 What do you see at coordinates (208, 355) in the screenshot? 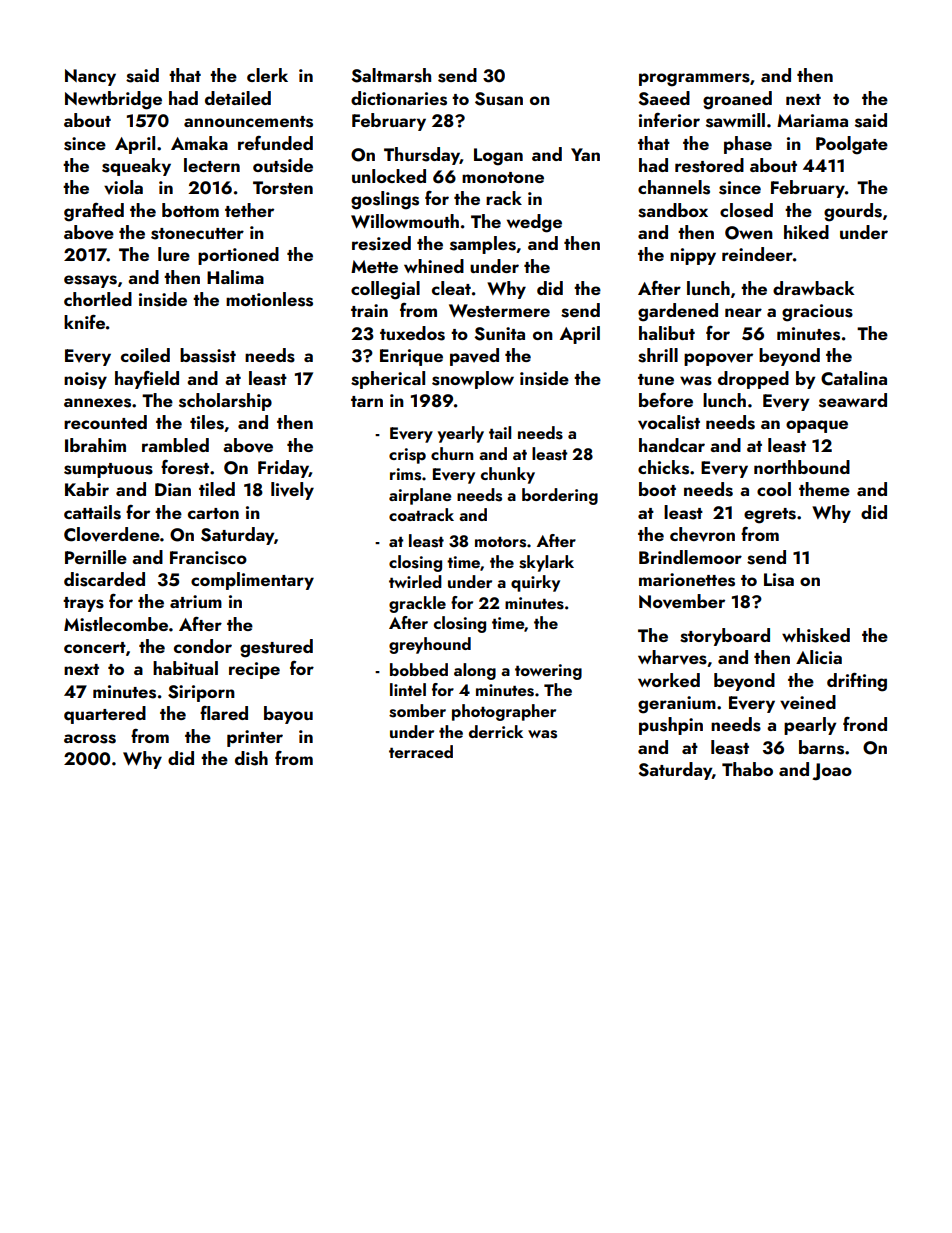
I see `bassist` at bounding box center [208, 355].
